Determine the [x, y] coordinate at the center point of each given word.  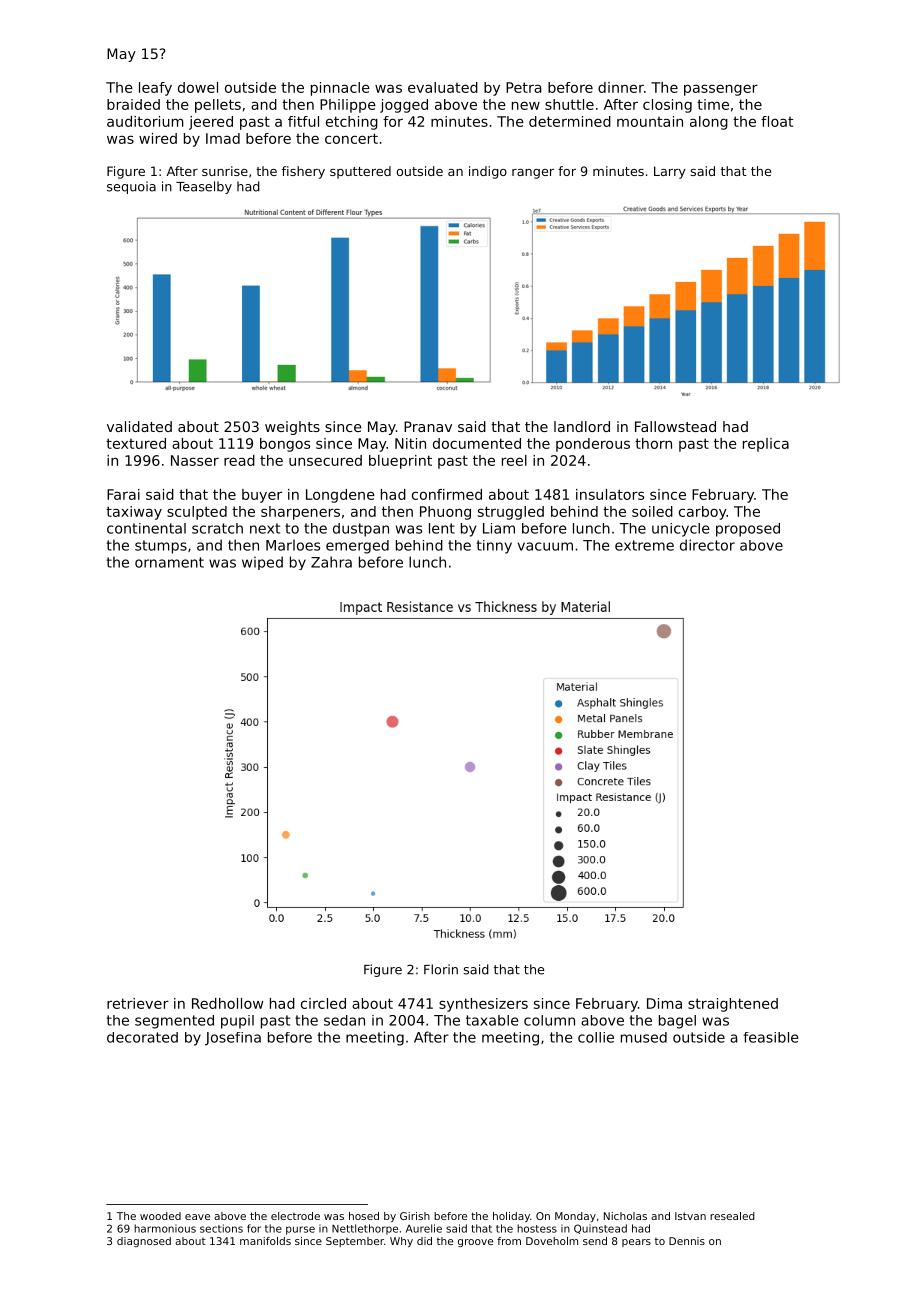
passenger [721, 90]
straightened [733, 1005]
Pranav [428, 426]
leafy [155, 89]
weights [292, 428]
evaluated [443, 87]
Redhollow [227, 1003]
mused [644, 1037]
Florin [441, 969]
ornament [169, 562]
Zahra [331, 562]
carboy [703, 513]
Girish [415, 1216]
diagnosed [144, 1242]
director [707, 545]
